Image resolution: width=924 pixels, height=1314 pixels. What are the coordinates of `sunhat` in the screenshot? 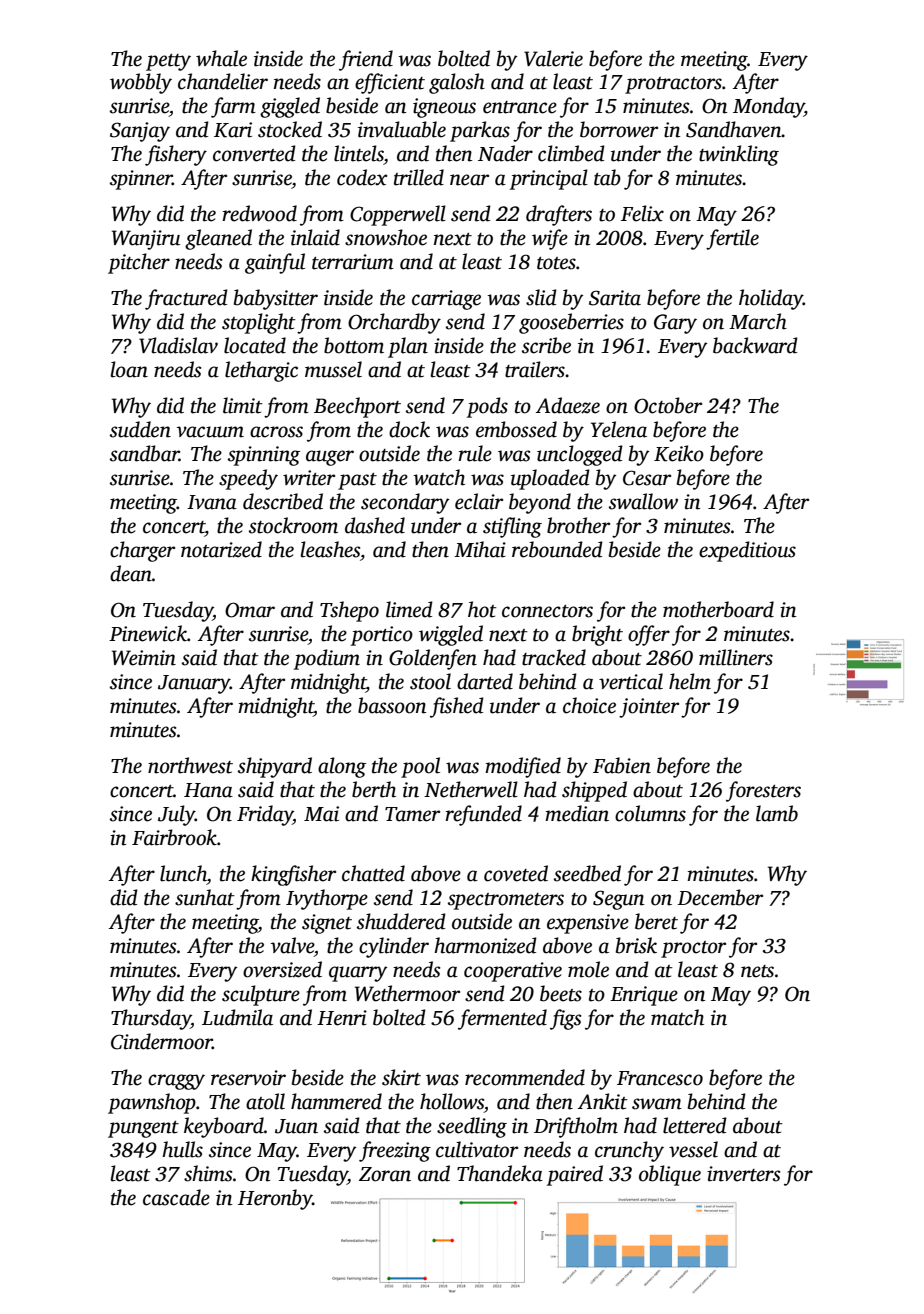 It's located at (205, 897).
